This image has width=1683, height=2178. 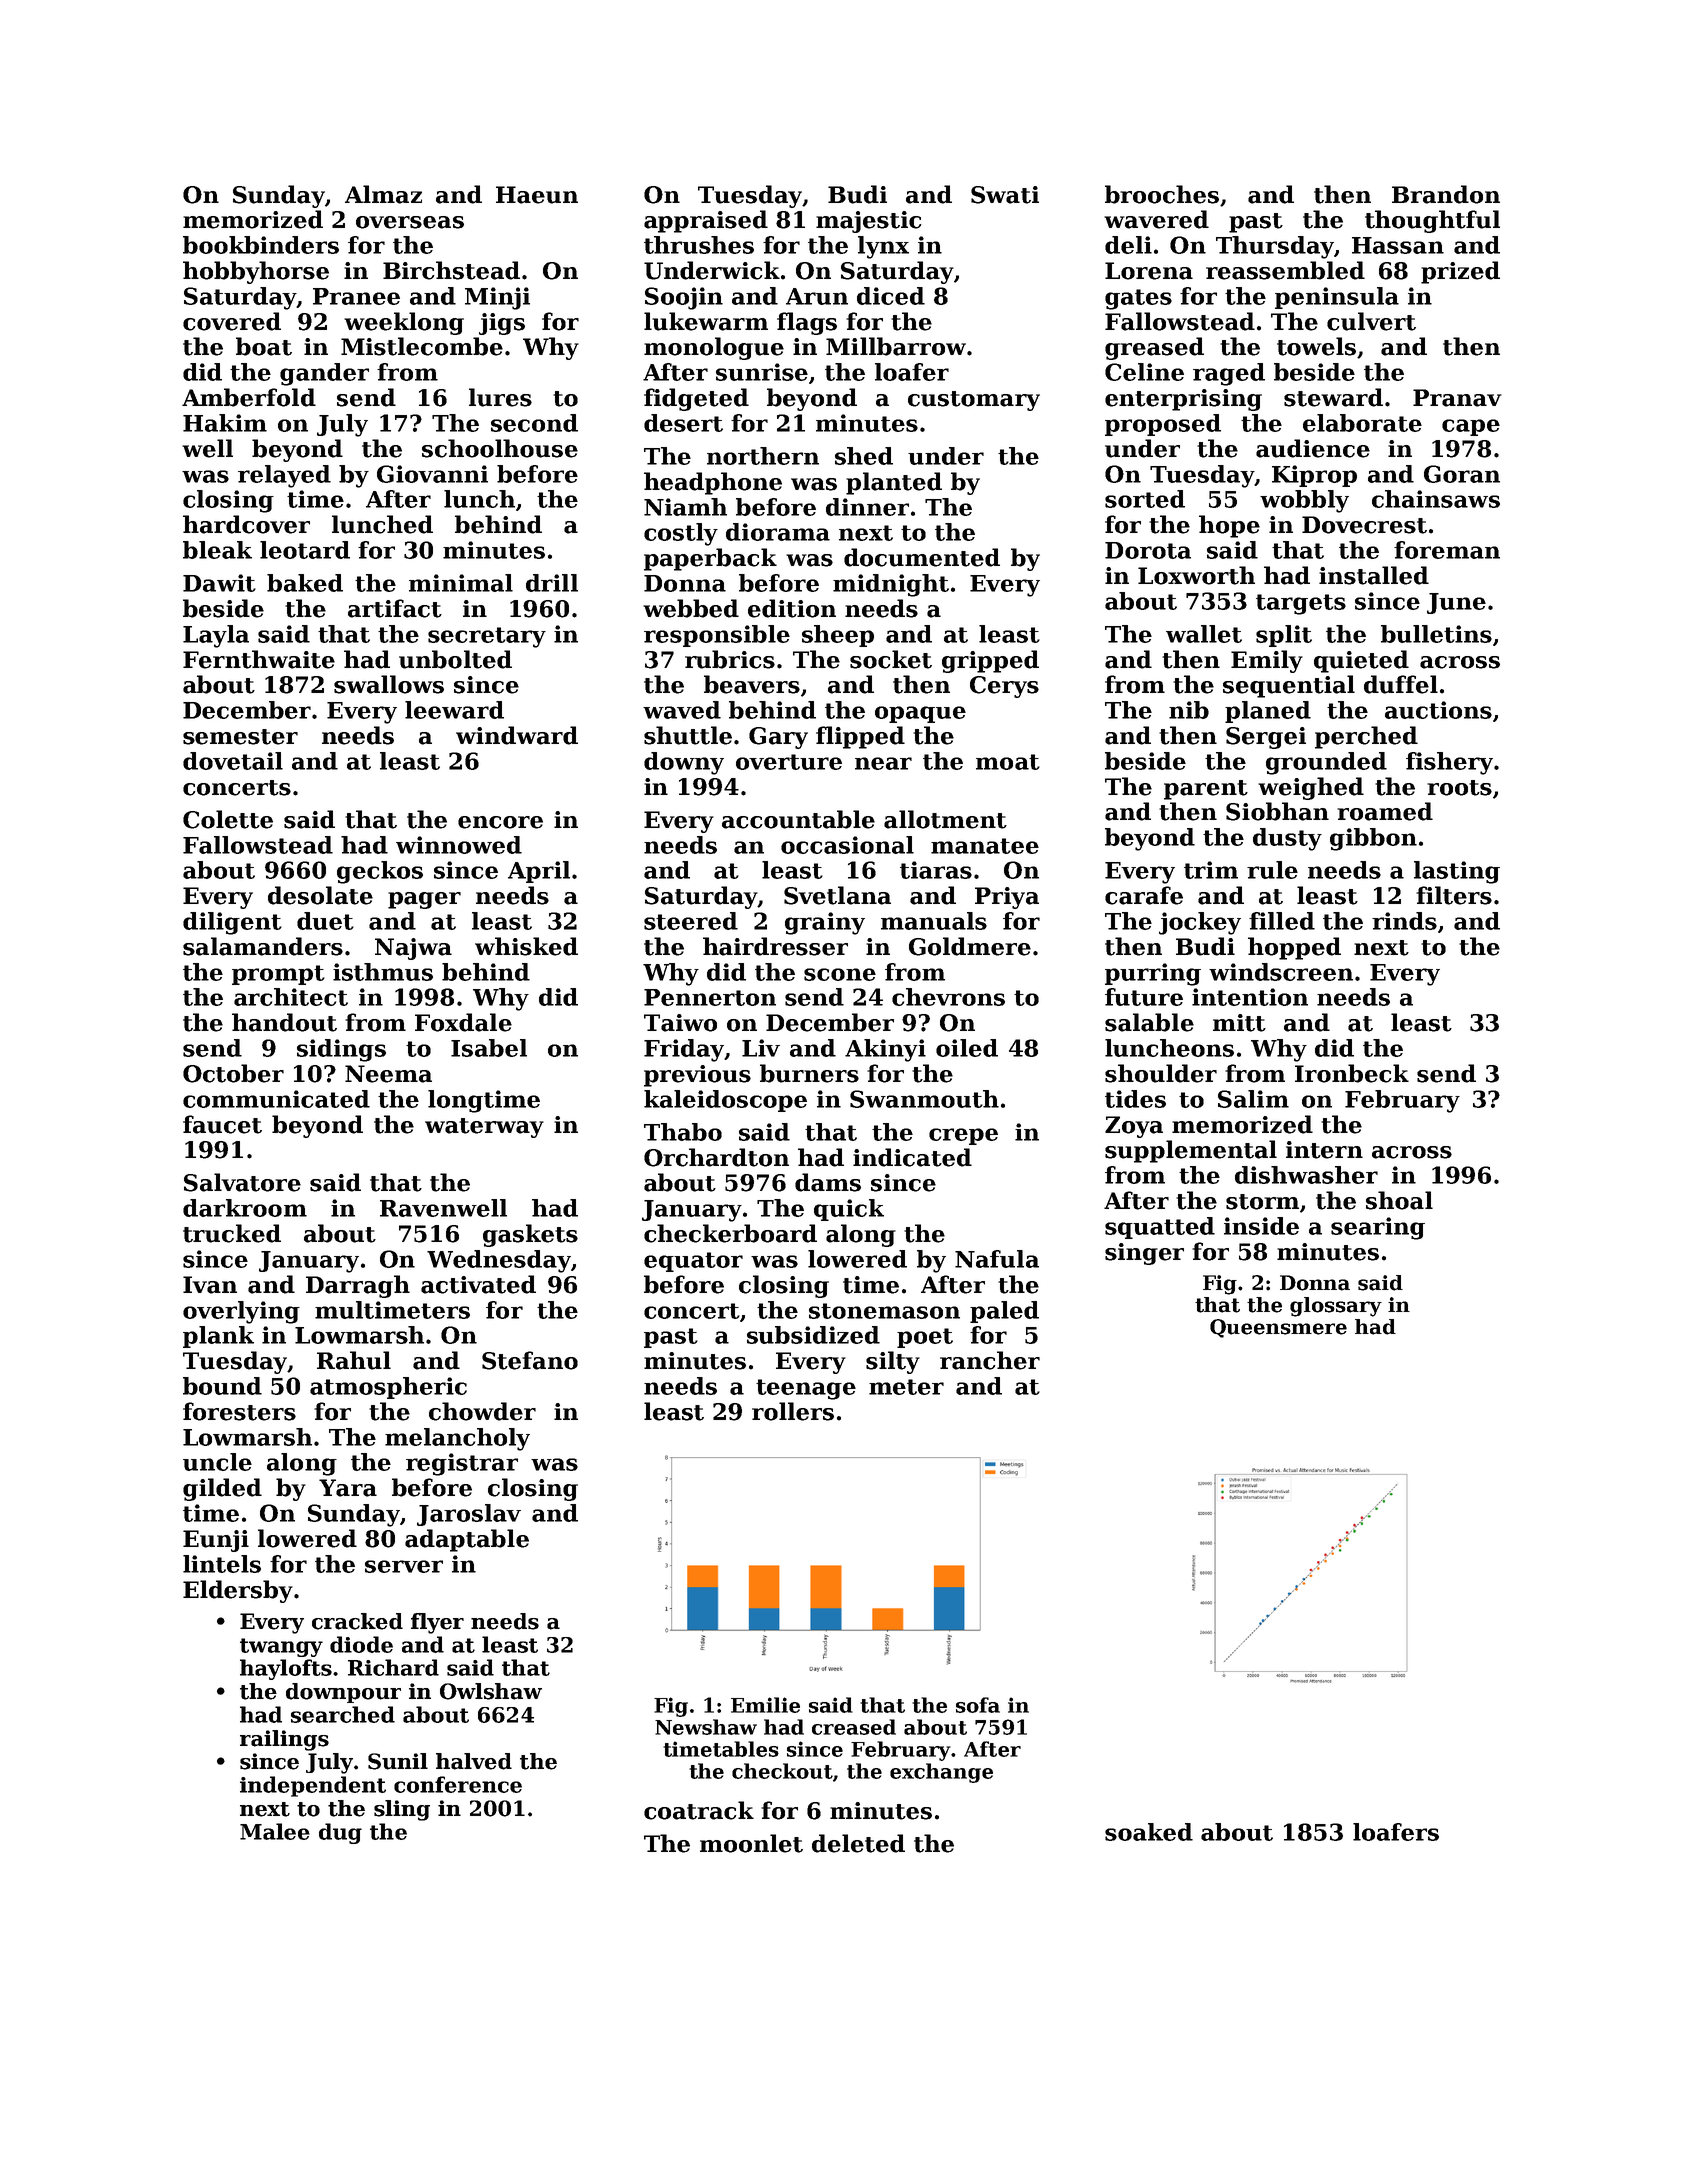 What do you see at coordinates (751, 1843) in the image?
I see `moonlet` at bounding box center [751, 1843].
